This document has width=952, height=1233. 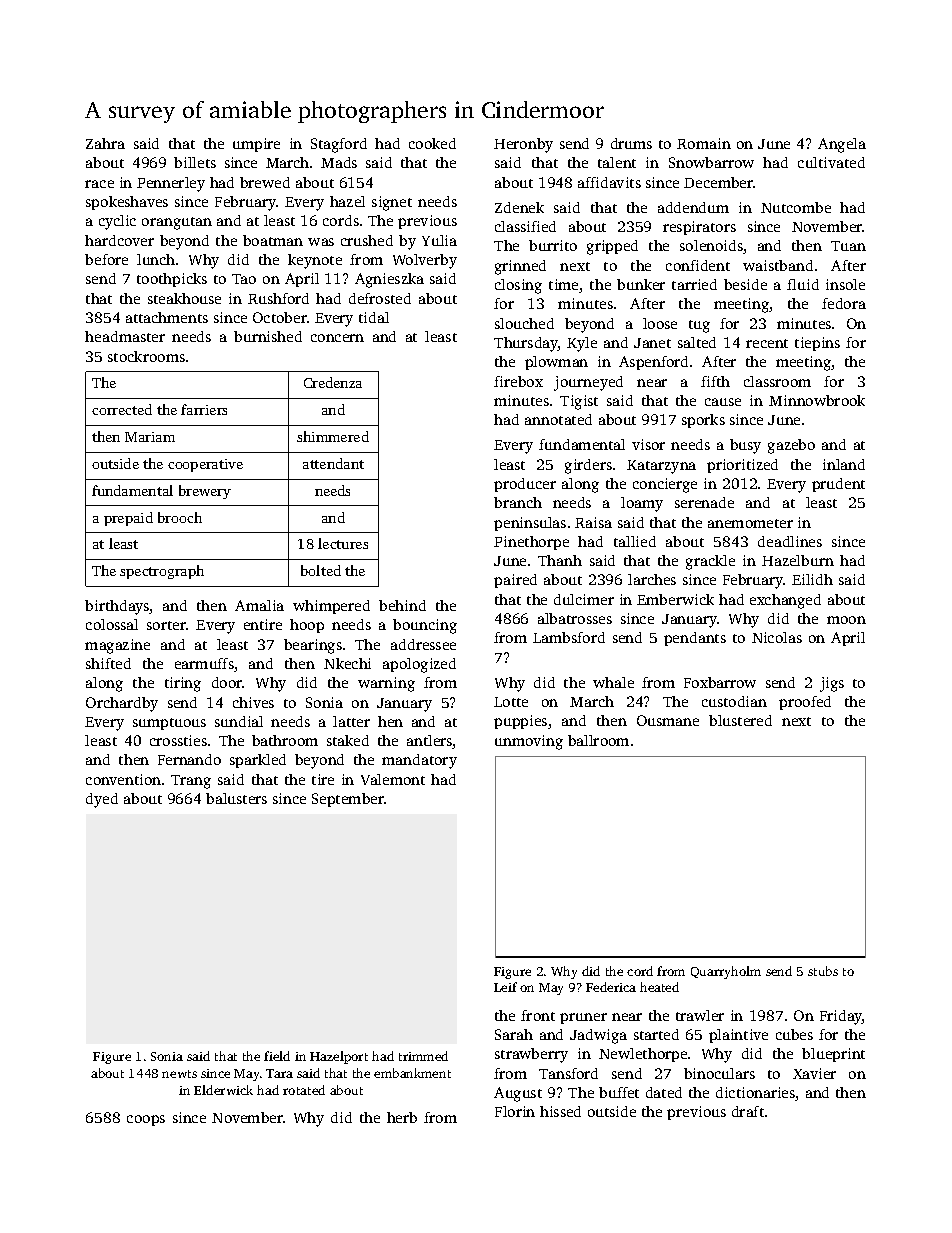 What do you see at coordinates (439, 240) in the document?
I see `Yulia` at bounding box center [439, 240].
